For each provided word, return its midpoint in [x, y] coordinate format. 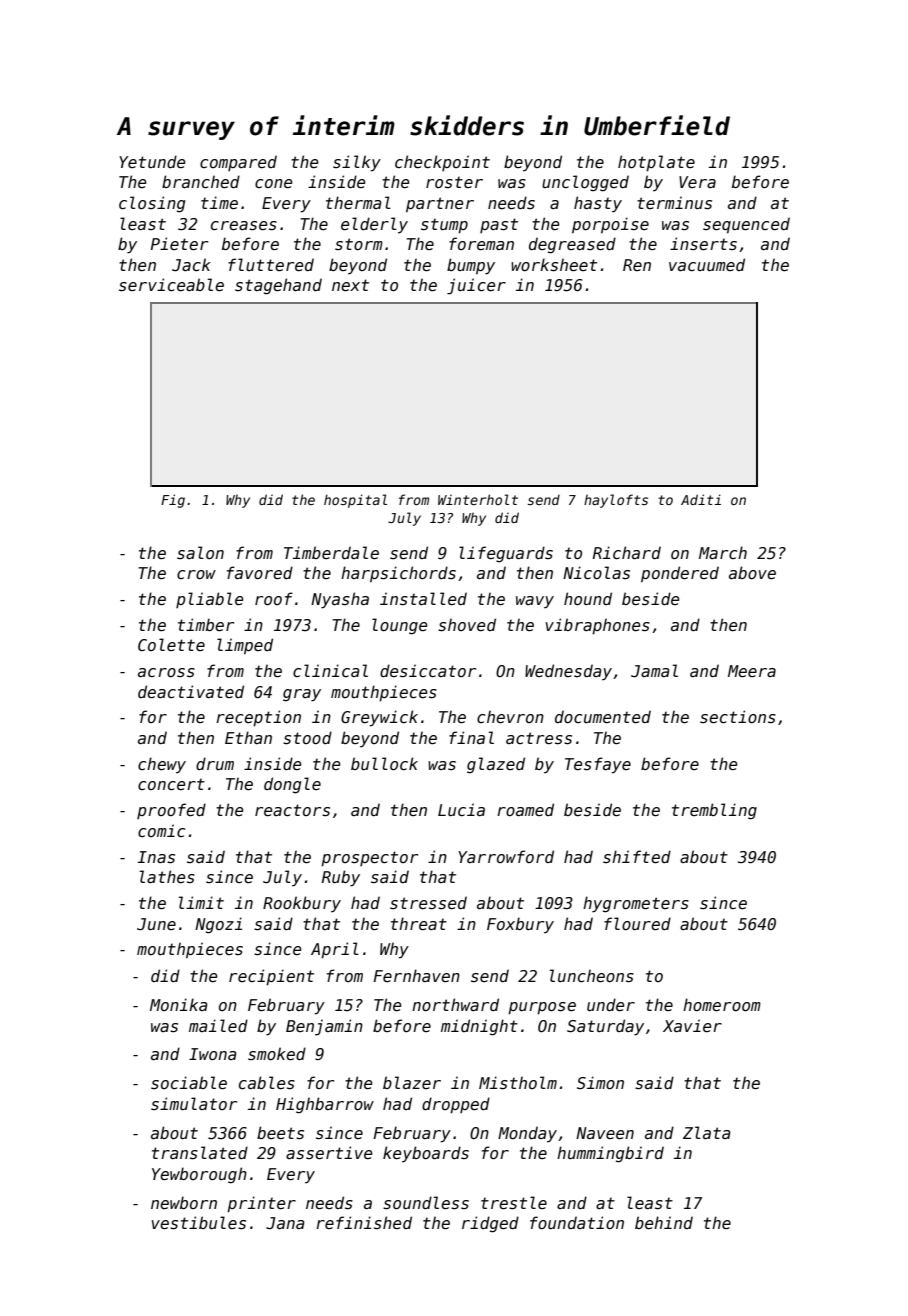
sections [738, 716]
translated [200, 1152]
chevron [510, 716]
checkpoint [442, 163]
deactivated [191, 691]
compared [238, 163]
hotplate [656, 163]
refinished [364, 1223]
